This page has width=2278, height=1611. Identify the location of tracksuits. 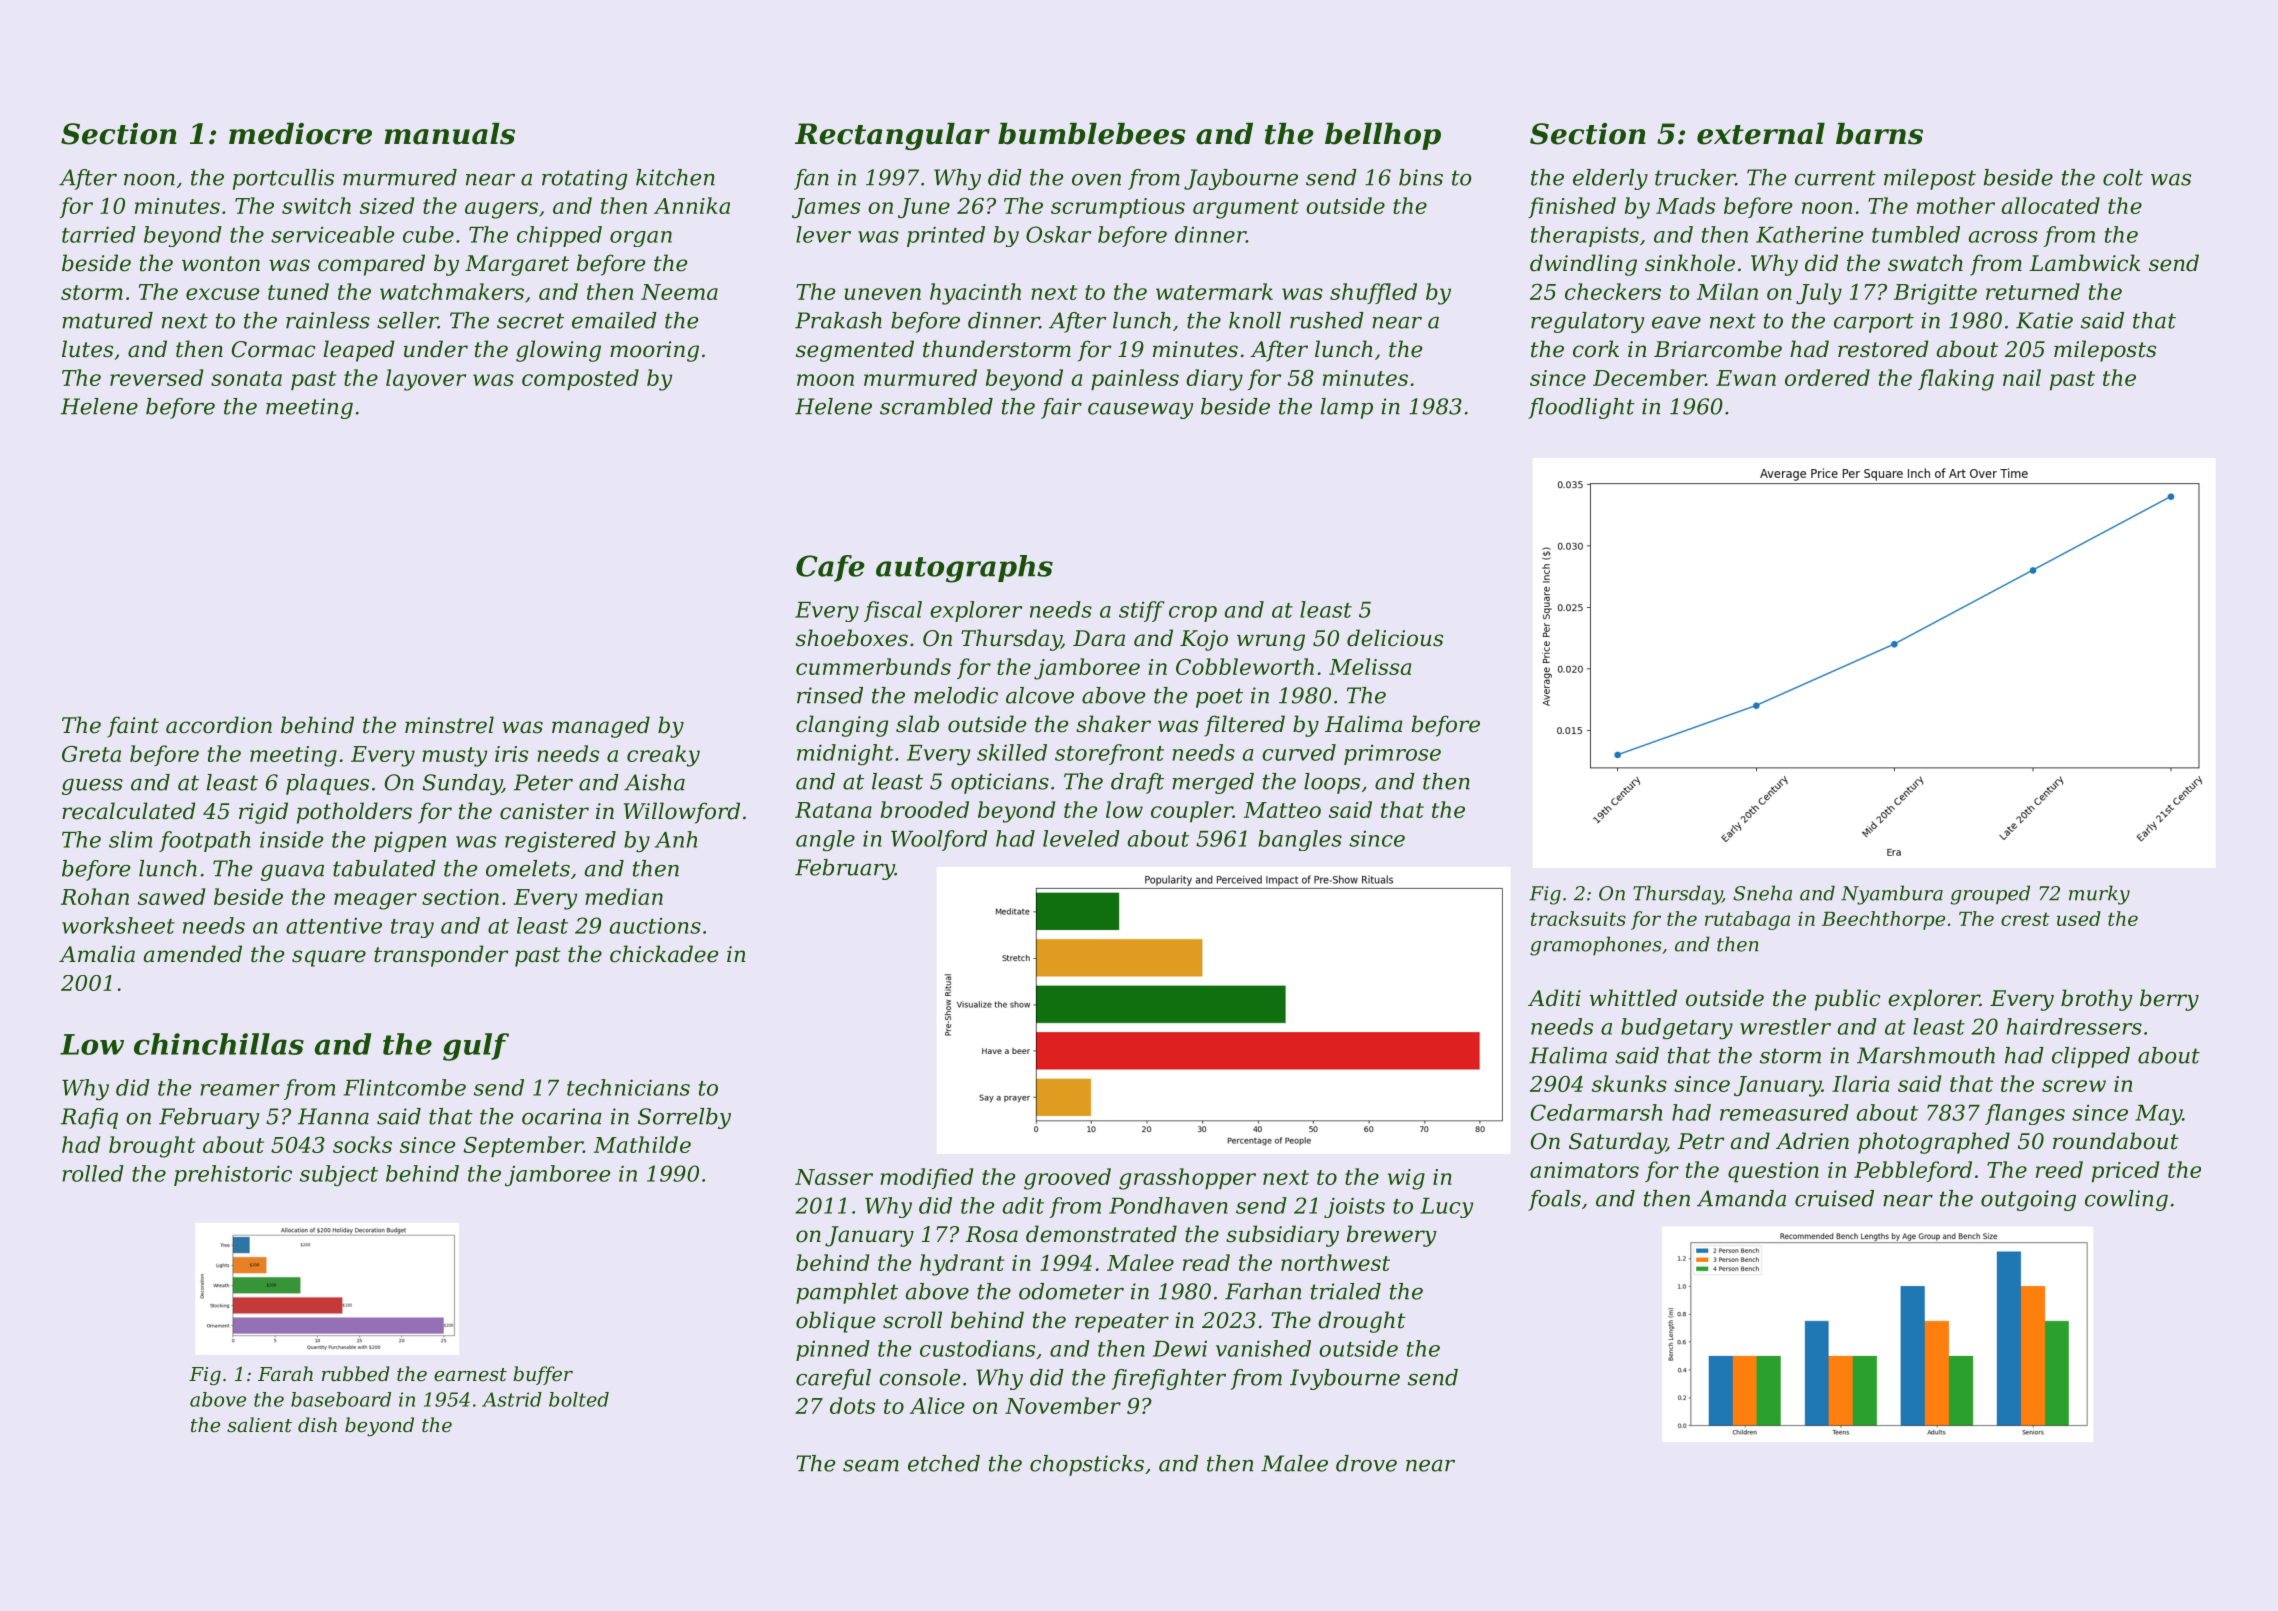
(1578, 918).
